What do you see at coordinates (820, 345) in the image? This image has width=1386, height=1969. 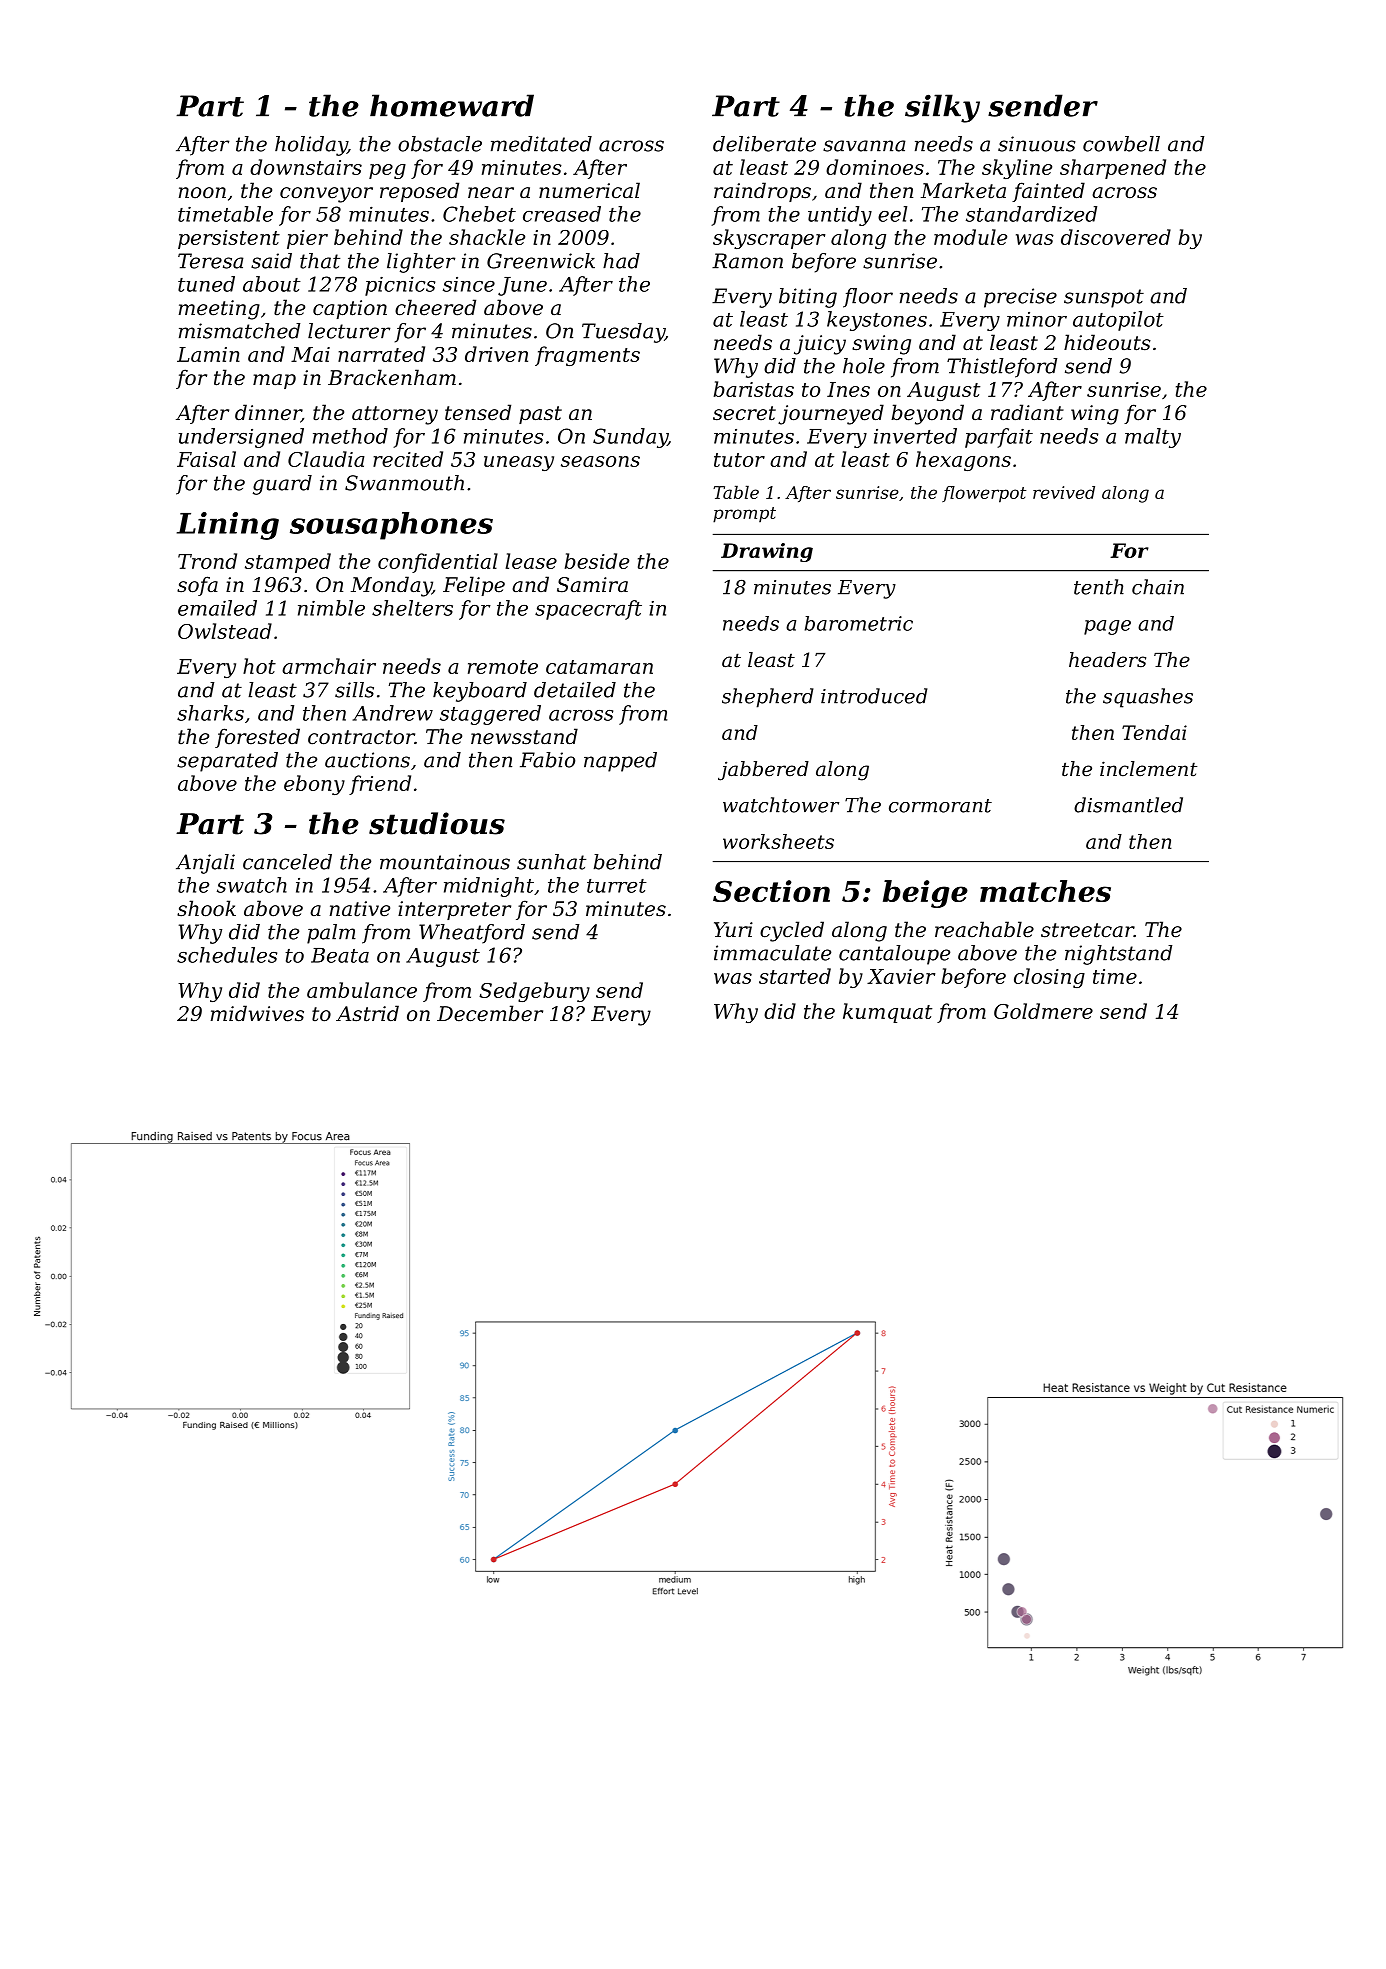 I see `juicy` at bounding box center [820, 345].
